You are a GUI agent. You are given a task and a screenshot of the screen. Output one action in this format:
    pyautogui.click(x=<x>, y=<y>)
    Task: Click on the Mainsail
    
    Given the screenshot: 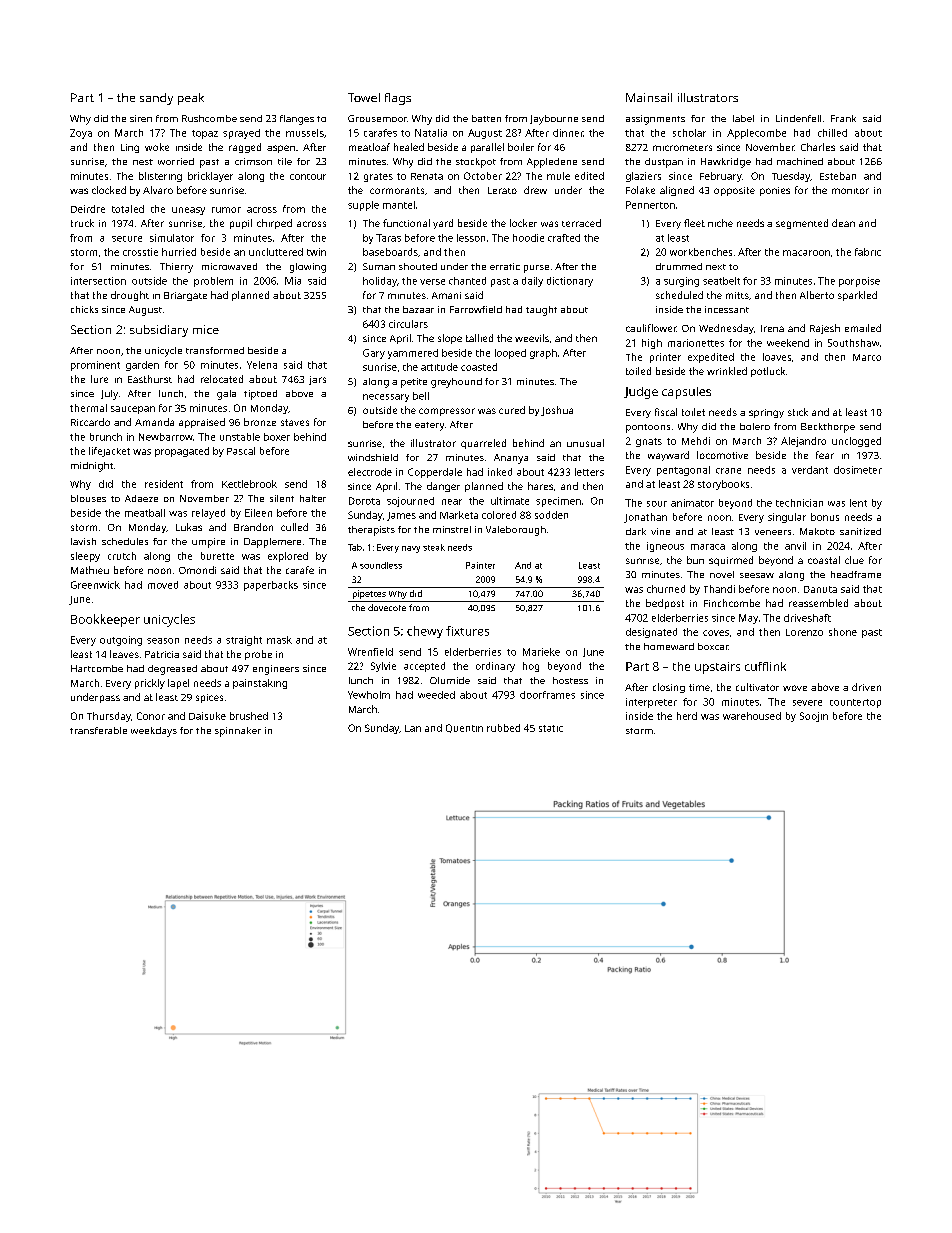 What is the action you would take?
    pyautogui.click(x=649, y=97)
